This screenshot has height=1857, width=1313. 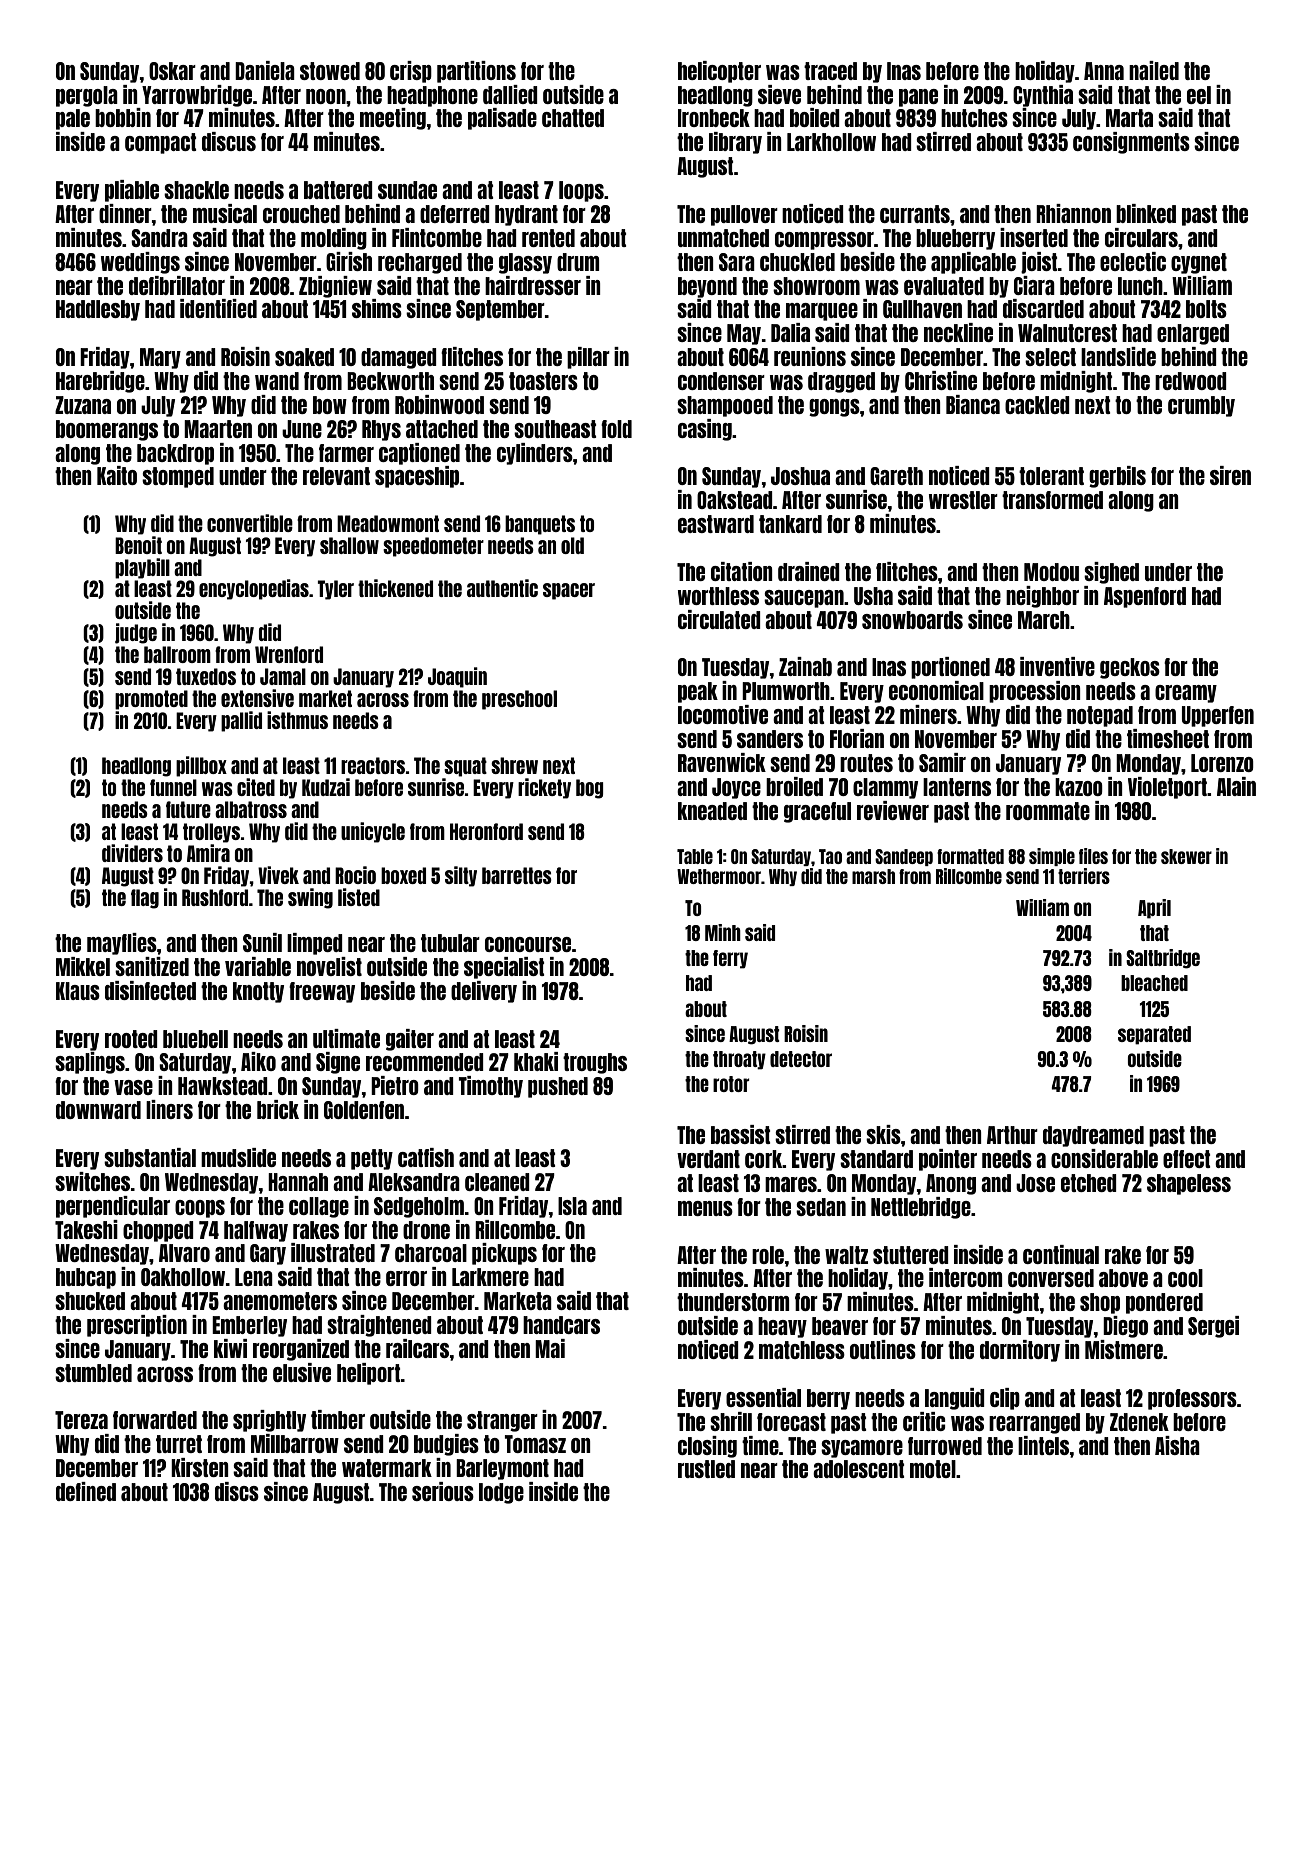 What do you see at coordinates (739, 1060) in the screenshot?
I see `throaty` at bounding box center [739, 1060].
